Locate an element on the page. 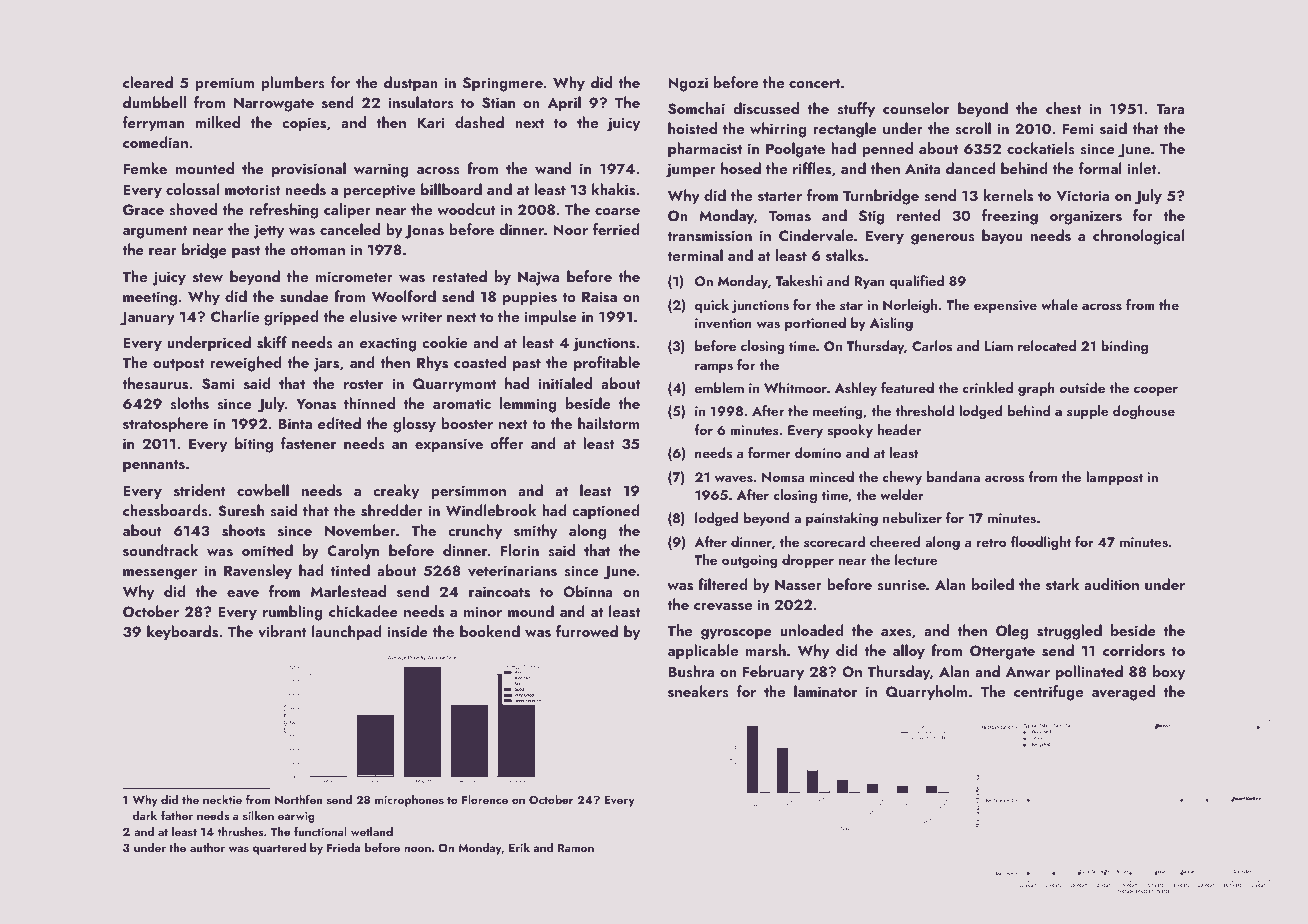 This document has width=1308, height=924. sneakers is located at coordinates (698, 691).
